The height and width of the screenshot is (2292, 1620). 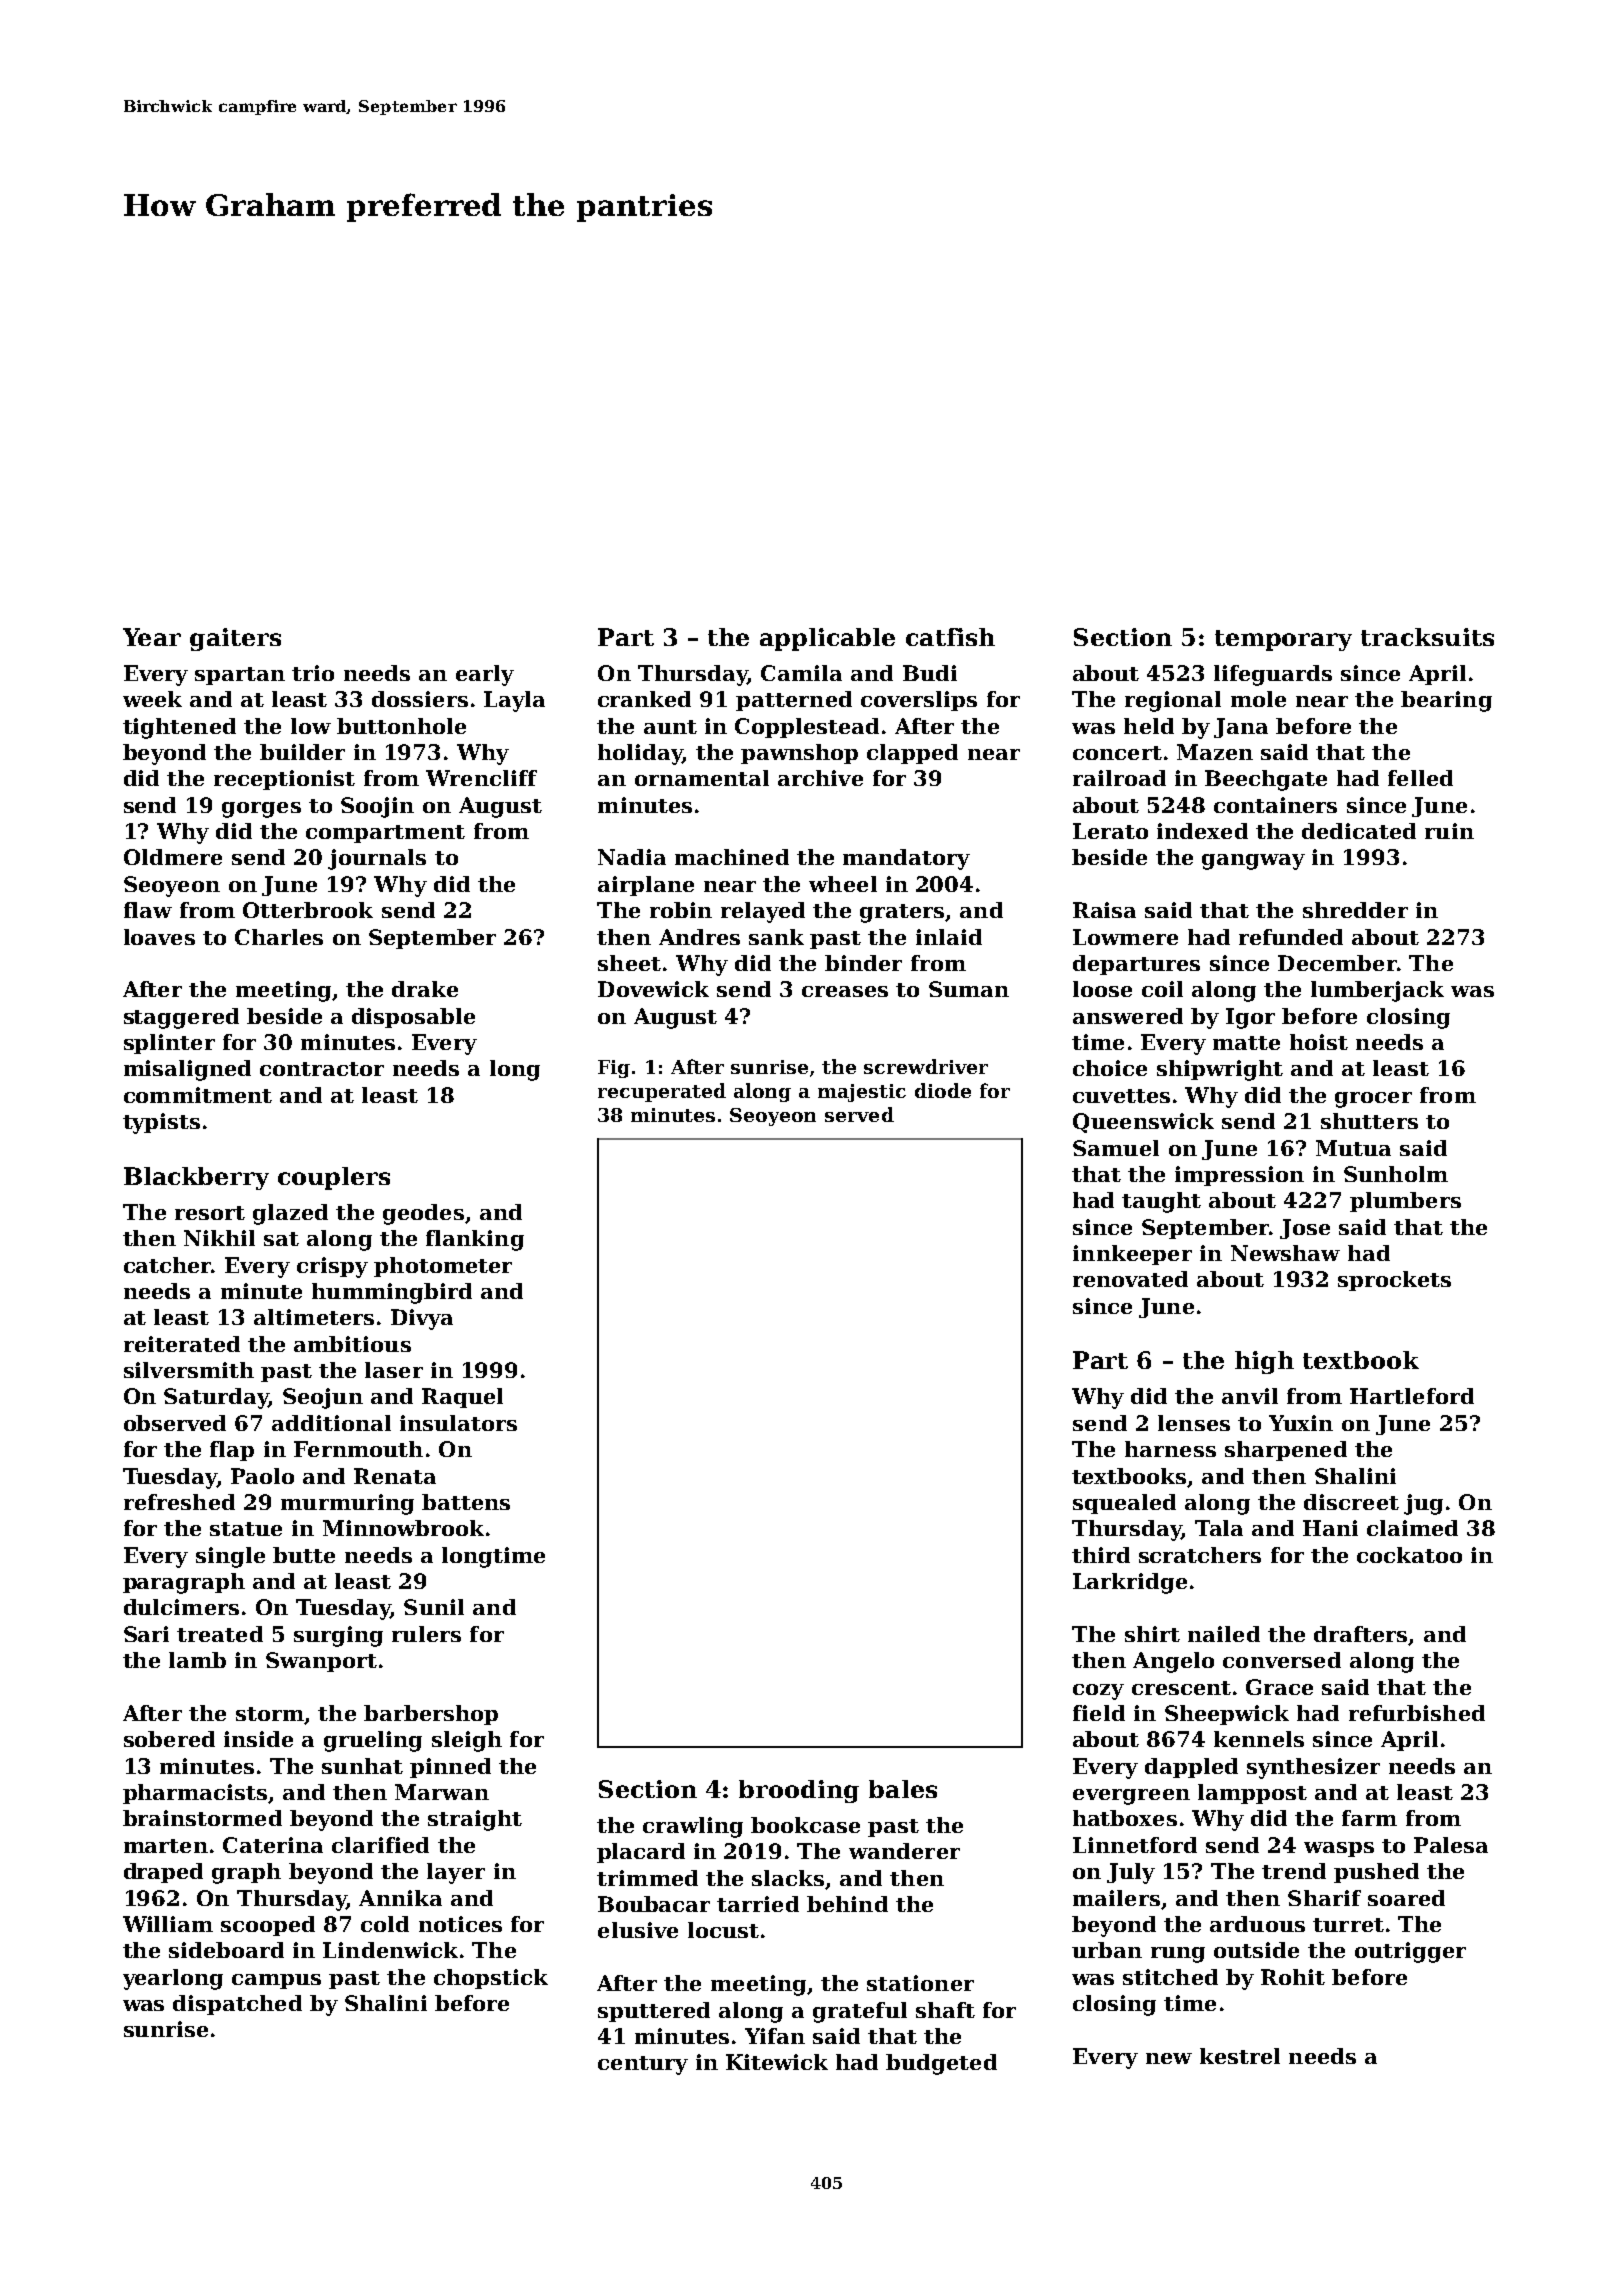 What do you see at coordinates (216, 1398) in the screenshot?
I see `Saturday` at bounding box center [216, 1398].
